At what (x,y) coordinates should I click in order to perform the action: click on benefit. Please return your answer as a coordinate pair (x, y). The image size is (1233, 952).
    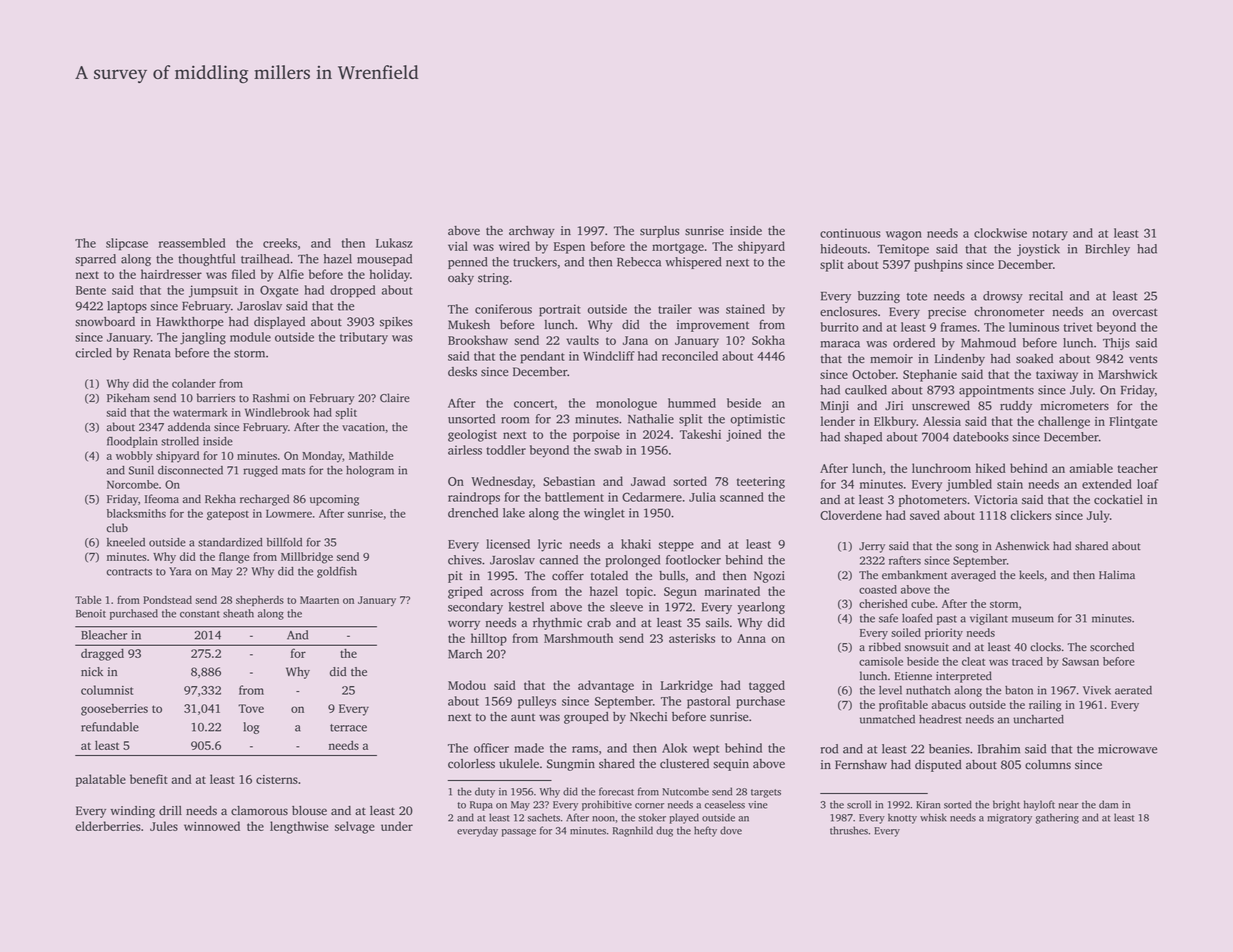
    Looking at the image, I should click on (149, 779).
